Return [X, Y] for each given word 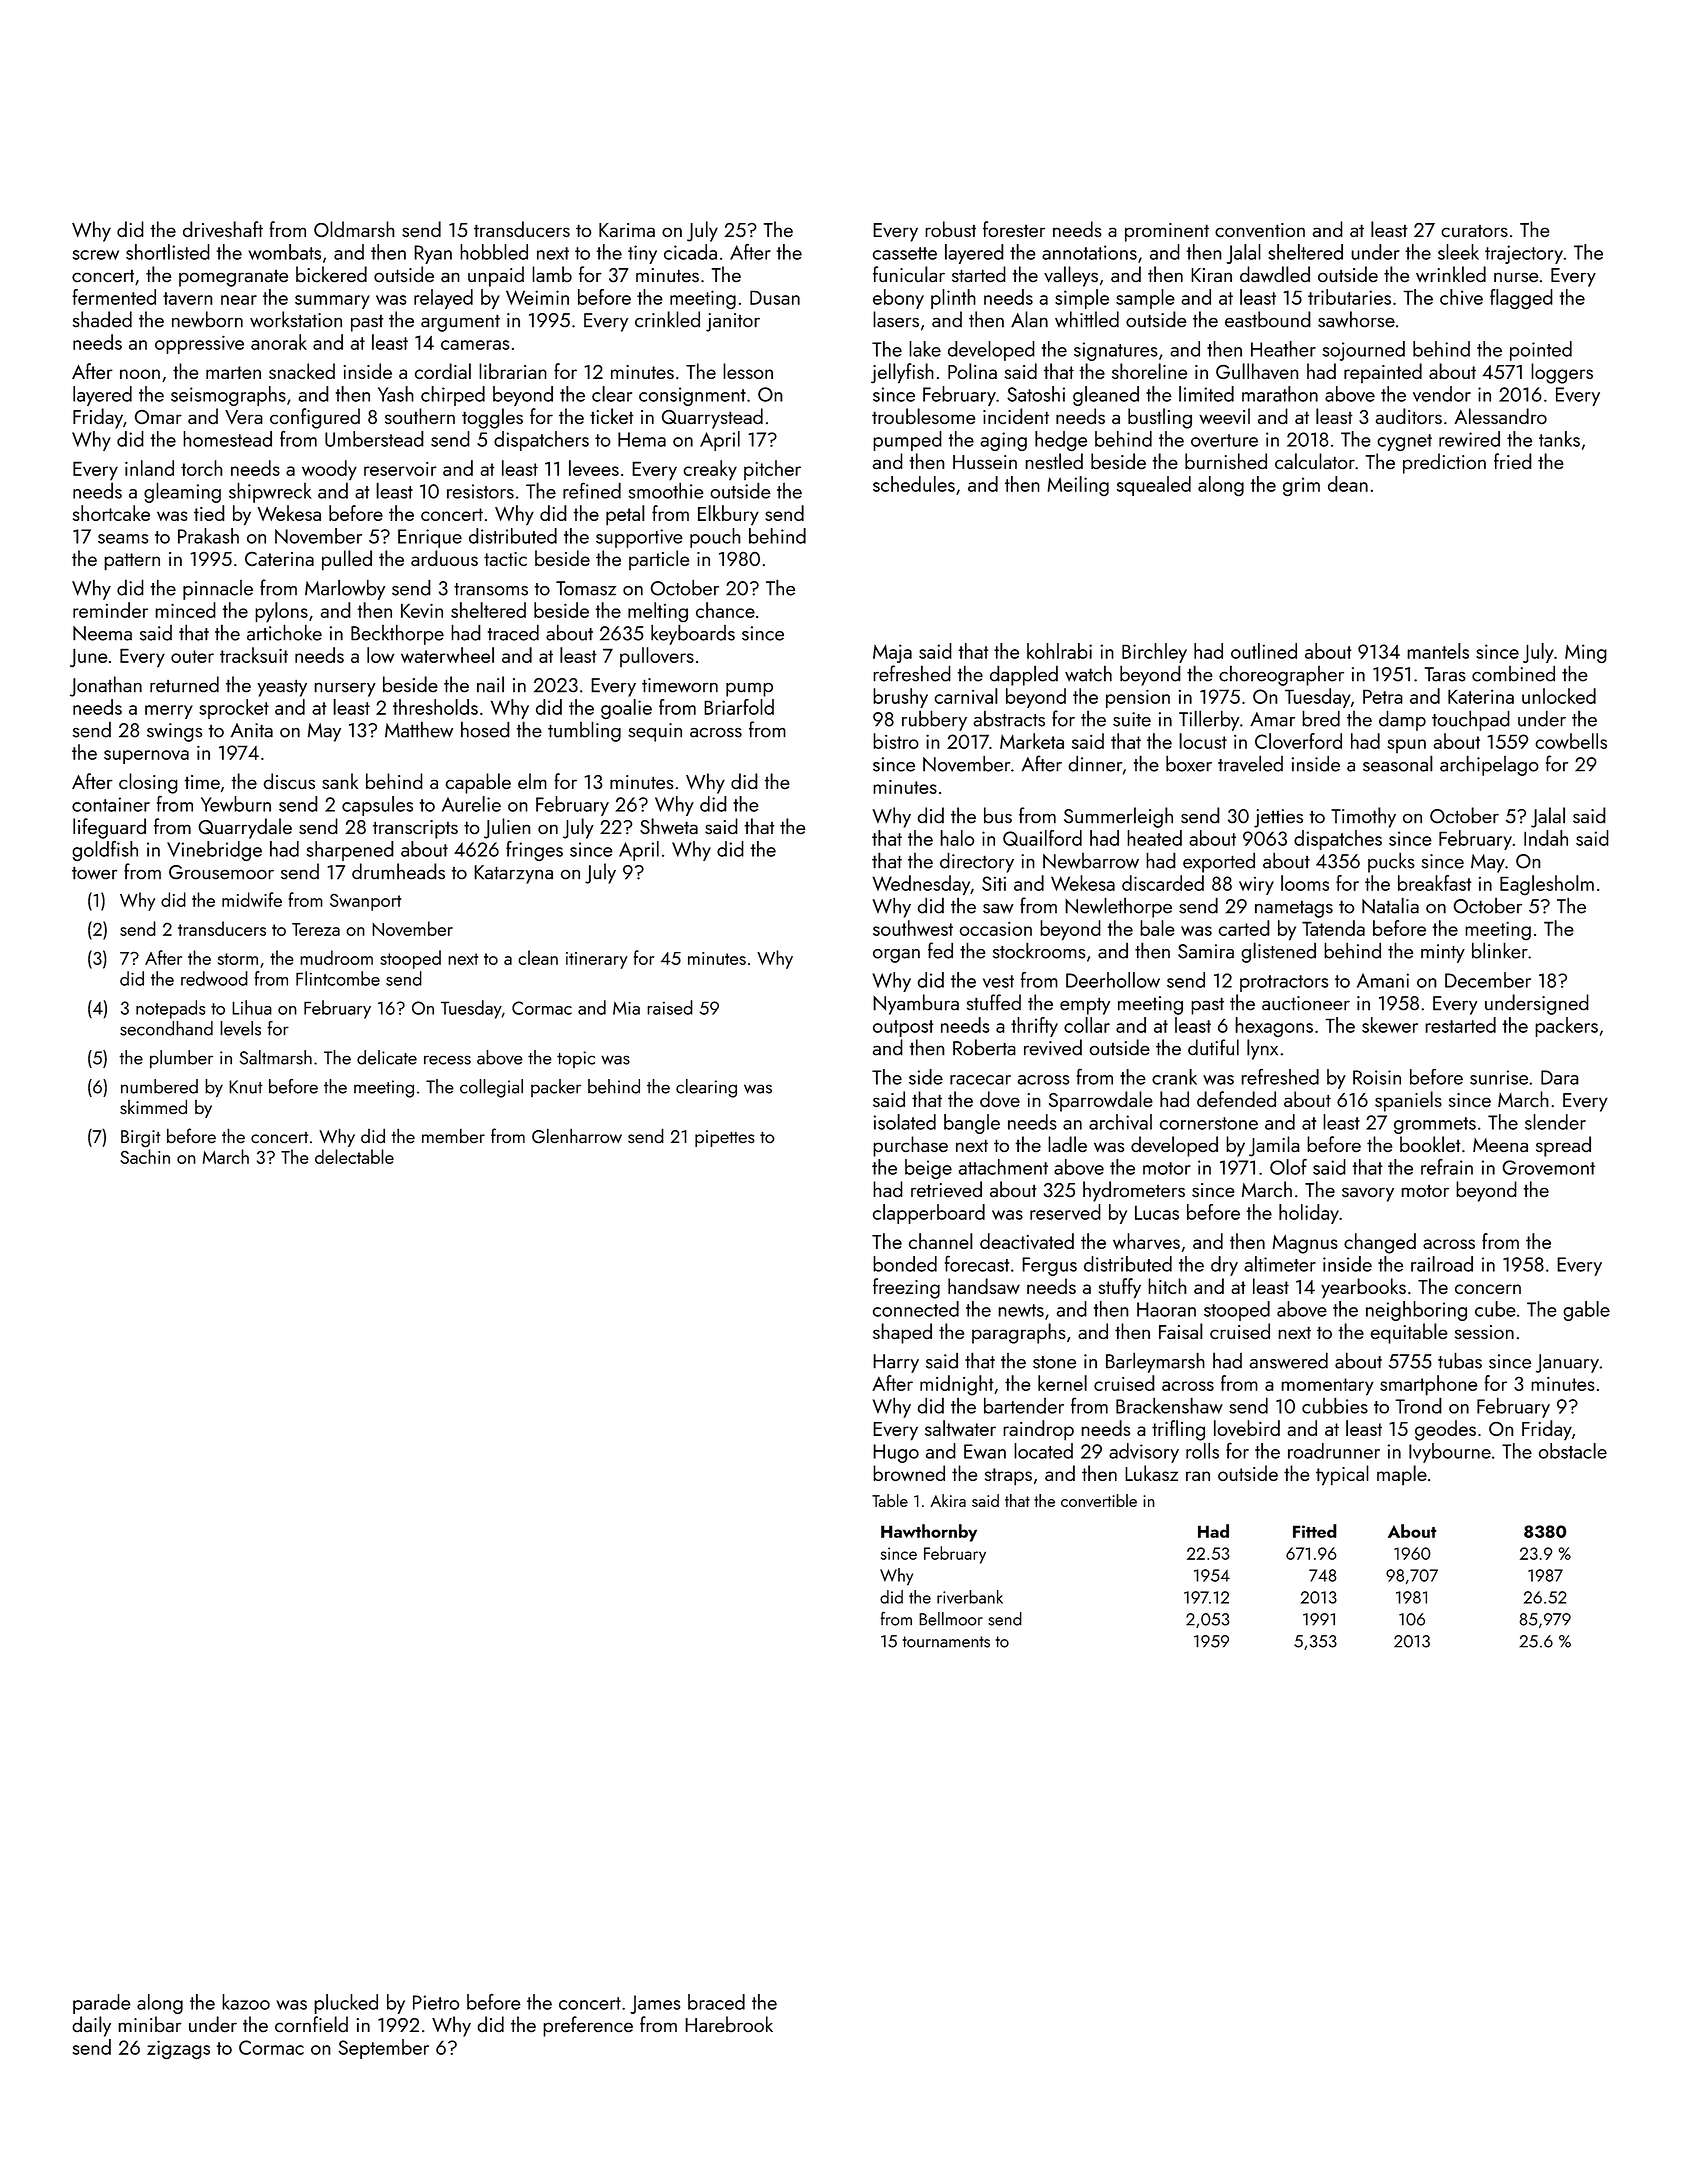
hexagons [1274, 1027]
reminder [110, 610]
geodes [1445, 1430]
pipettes [725, 1138]
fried [1513, 461]
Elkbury [728, 515]
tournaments [946, 1642]
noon [140, 374]
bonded [905, 1264]
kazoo [246, 2002]
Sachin [145, 1156]
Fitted [1315, 1531]
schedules [914, 484]
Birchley [1154, 653]
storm [238, 959]
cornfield [311, 2024]
